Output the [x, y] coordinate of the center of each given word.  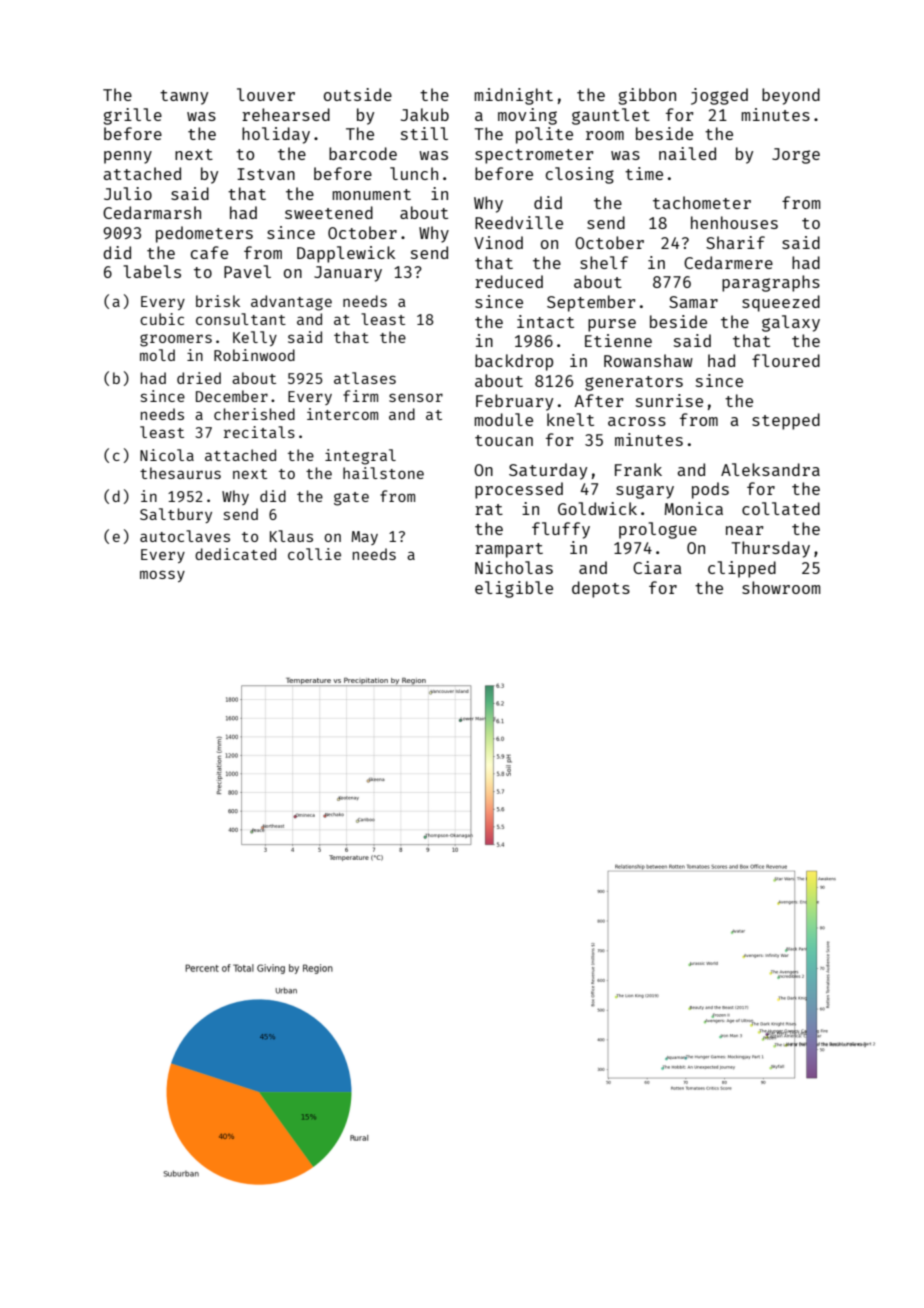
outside [358, 94]
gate [351, 499]
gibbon [647, 96]
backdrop [514, 362]
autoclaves [185, 536]
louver [266, 94]
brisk [218, 301]
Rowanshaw [648, 360]
